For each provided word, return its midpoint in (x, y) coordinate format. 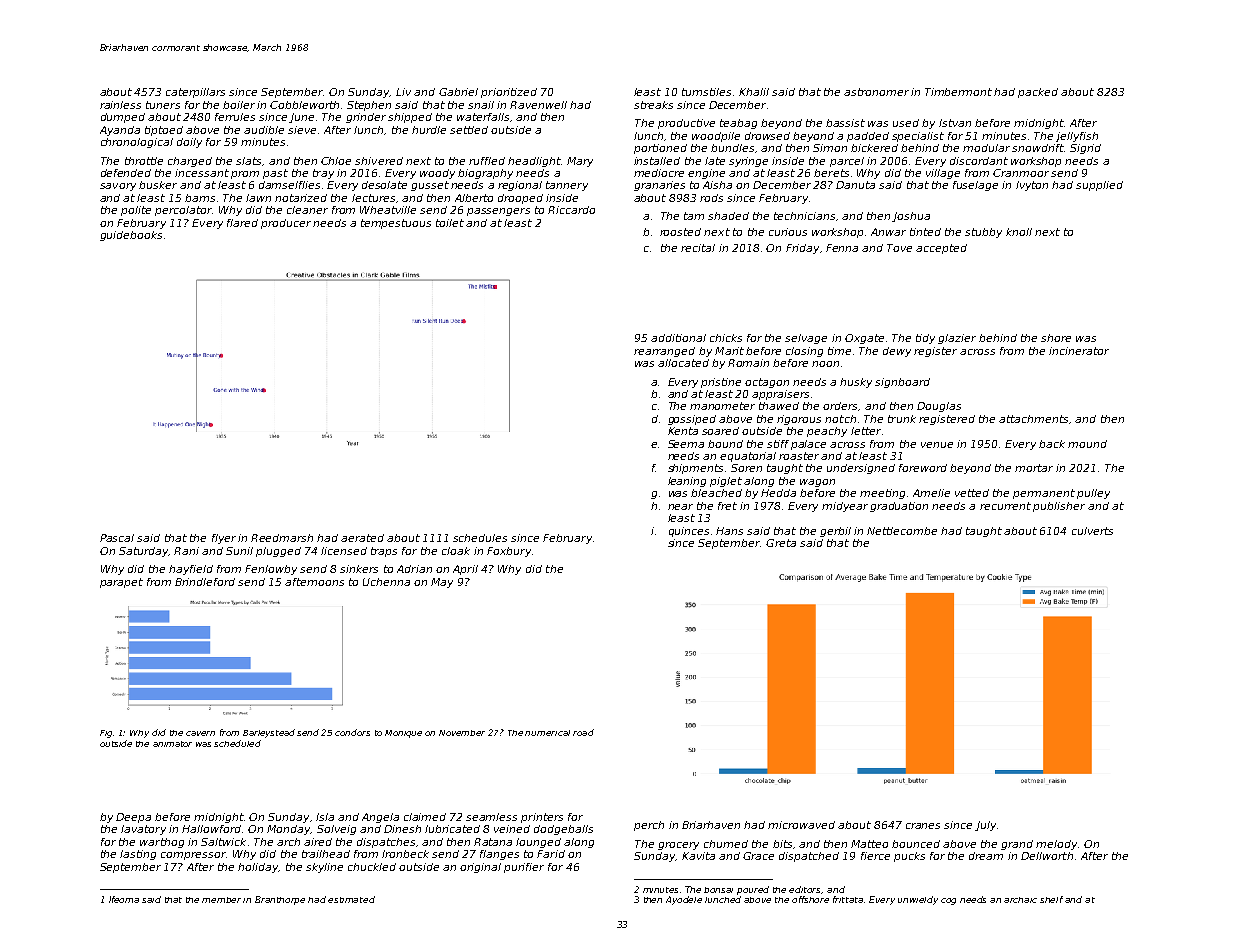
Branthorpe (280, 900)
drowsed (767, 136)
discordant (979, 161)
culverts (1092, 531)
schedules (480, 538)
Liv (403, 92)
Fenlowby (271, 570)
